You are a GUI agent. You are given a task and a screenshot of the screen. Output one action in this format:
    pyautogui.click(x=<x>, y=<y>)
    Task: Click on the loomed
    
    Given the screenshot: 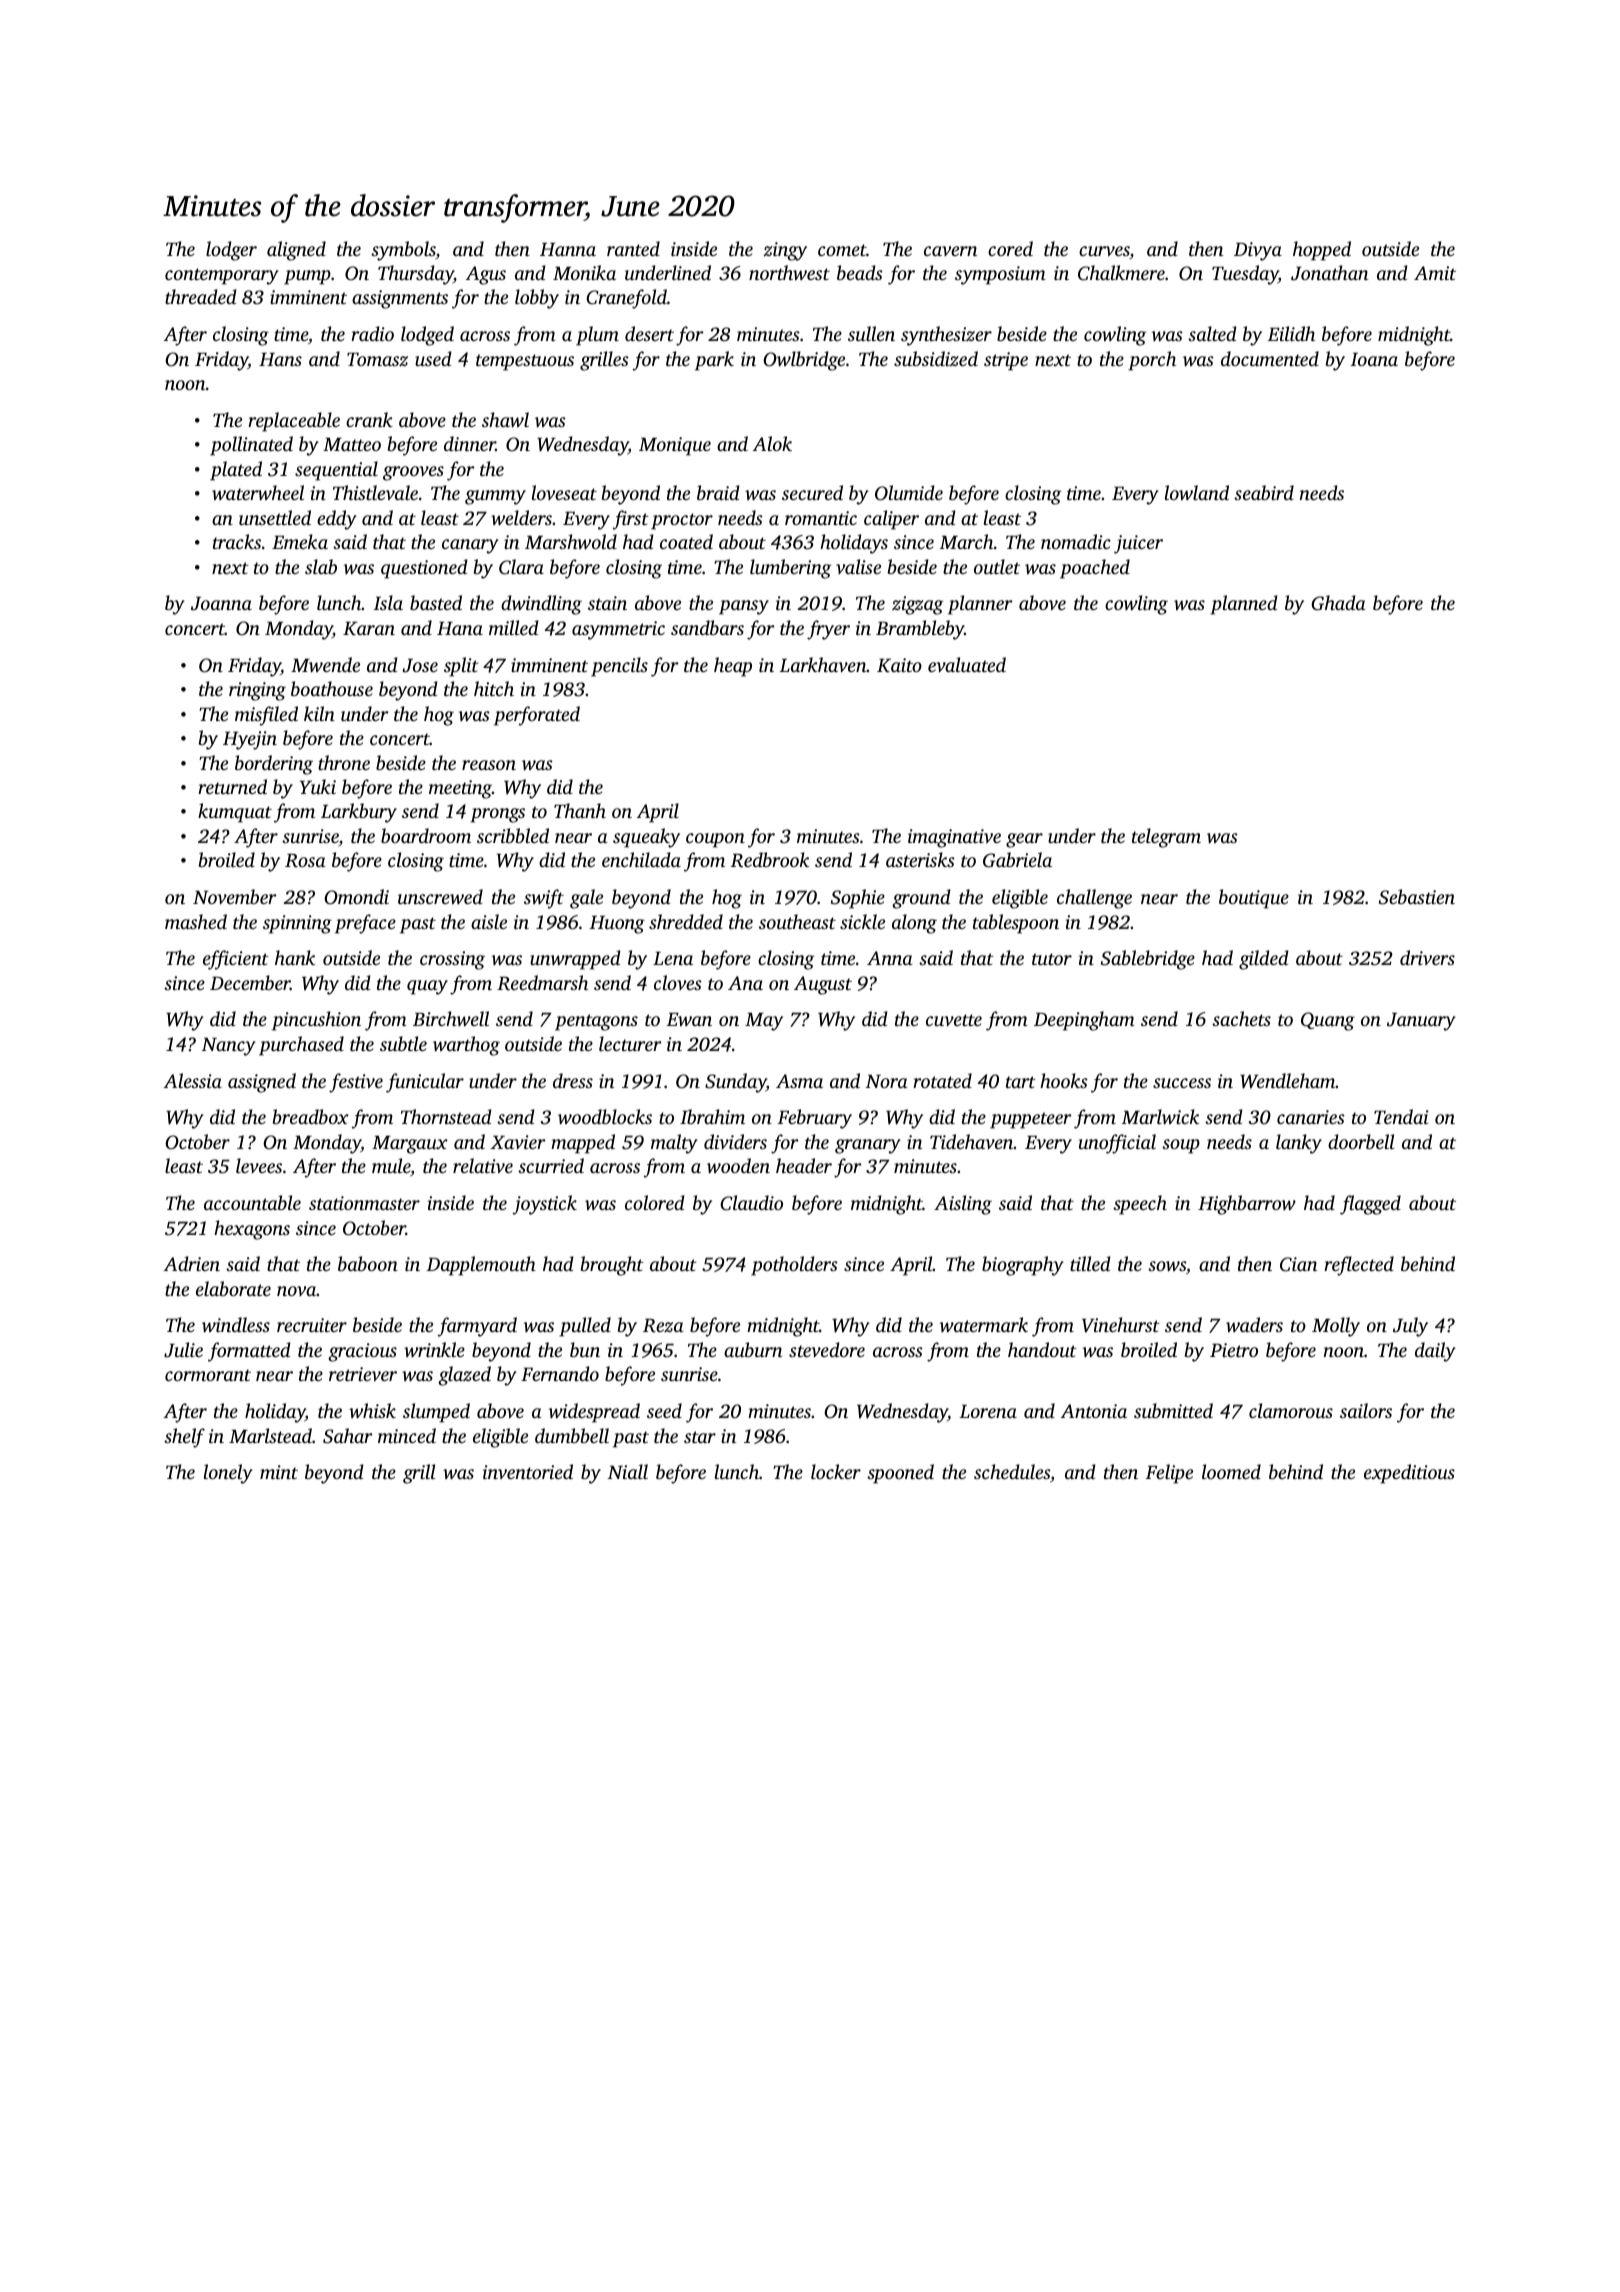 What is the action you would take?
    pyautogui.click(x=1231, y=1471)
